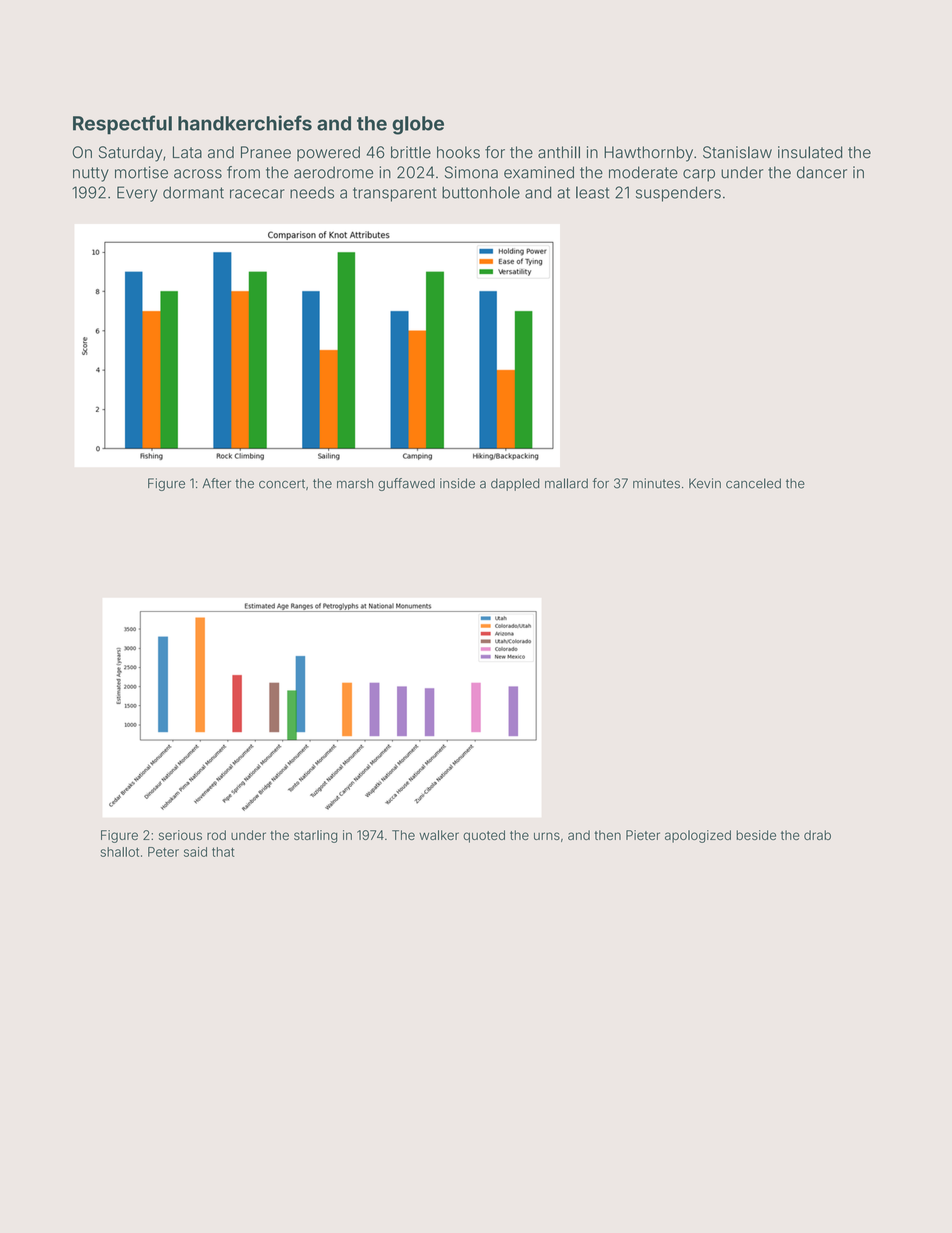 This document has height=1233, width=952. I want to click on canceled, so click(753, 483).
